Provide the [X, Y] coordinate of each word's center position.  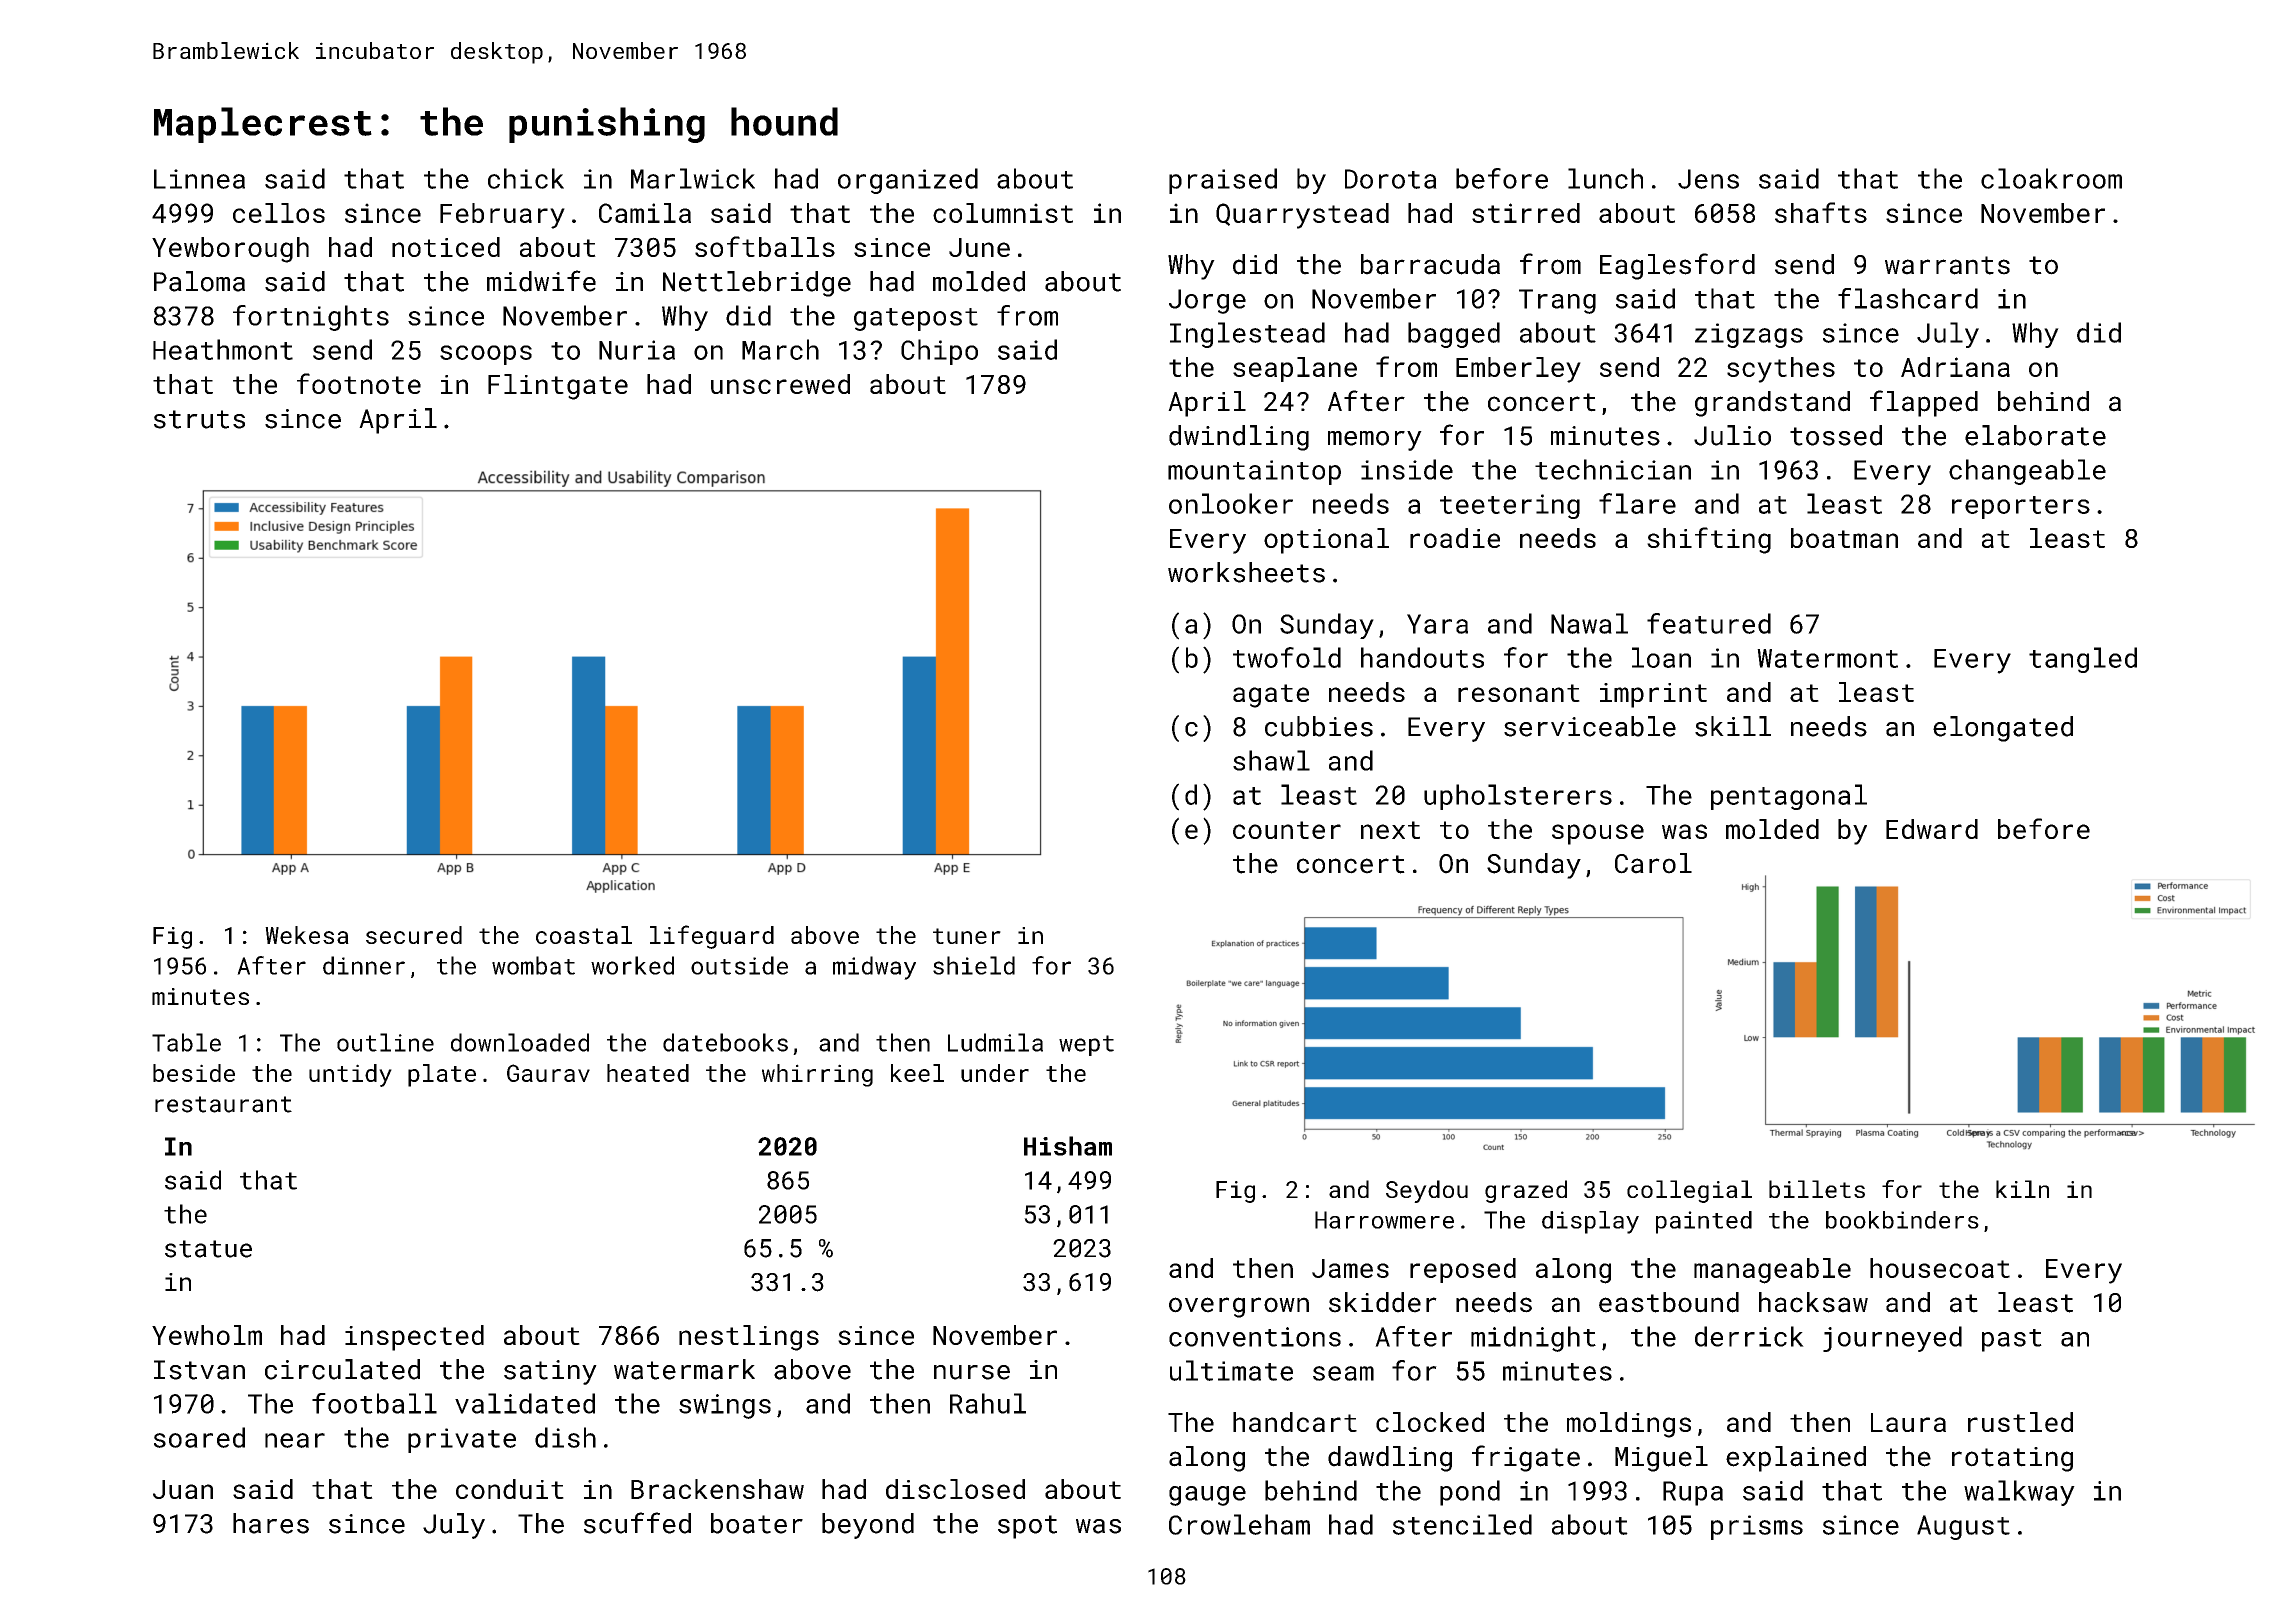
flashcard [1908, 298]
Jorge [1207, 301]
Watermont [1827, 658]
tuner [967, 936]
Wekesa [307, 935]
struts [199, 419]
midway [874, 968]
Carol [1653, 863]
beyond [868, 1526]
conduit [510, 1489]
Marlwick [693, 178]
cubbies [1319, 726]
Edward [1932, 829]
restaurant [223, 1104]
